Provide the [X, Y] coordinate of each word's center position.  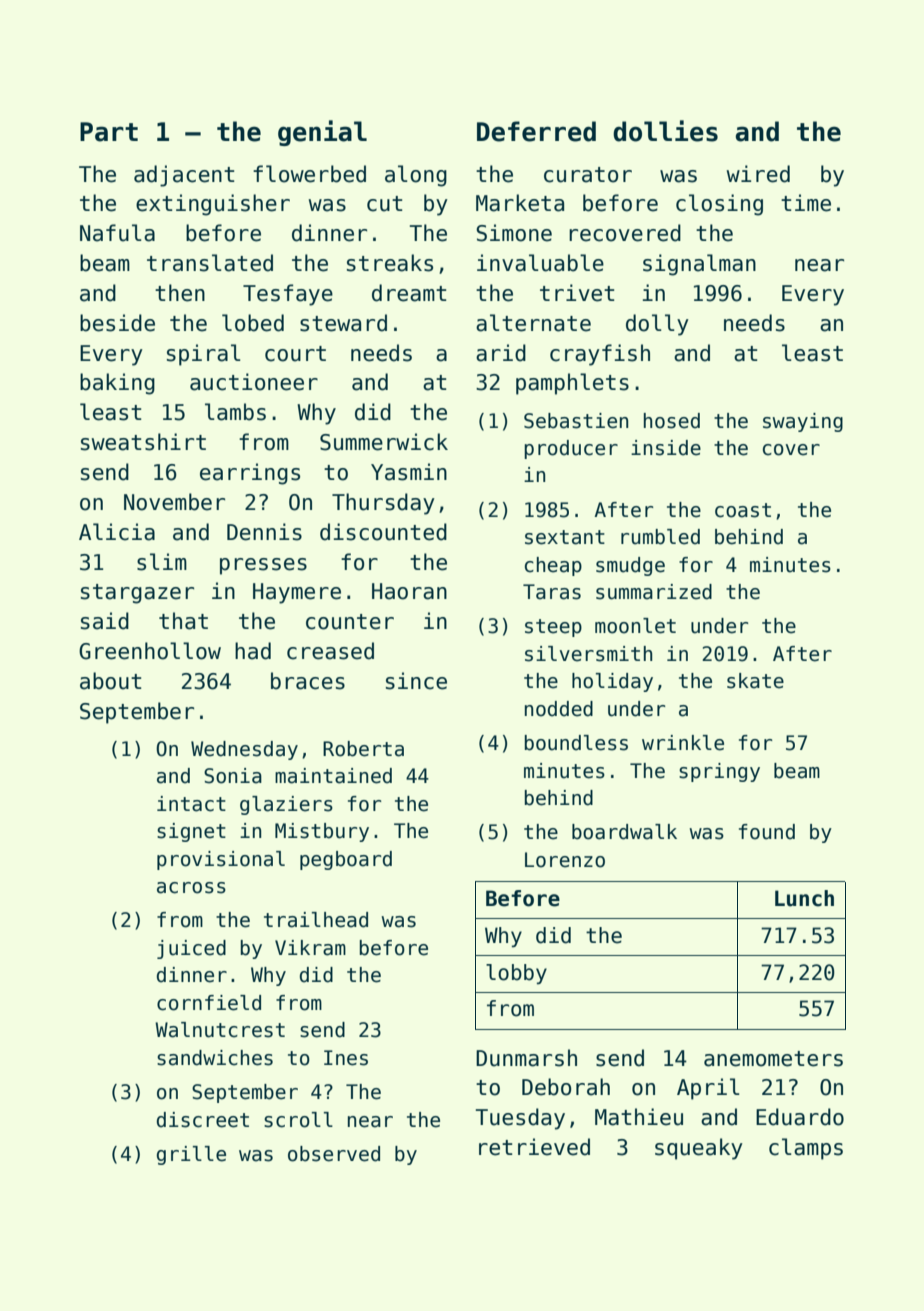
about [111, 681]
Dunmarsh [526, 1058]
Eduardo [800, 1117]
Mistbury [322, 832]
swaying [803, 422]
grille [191, 1155]
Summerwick [384, 442]
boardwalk [624, 832]
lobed [253, 323]
